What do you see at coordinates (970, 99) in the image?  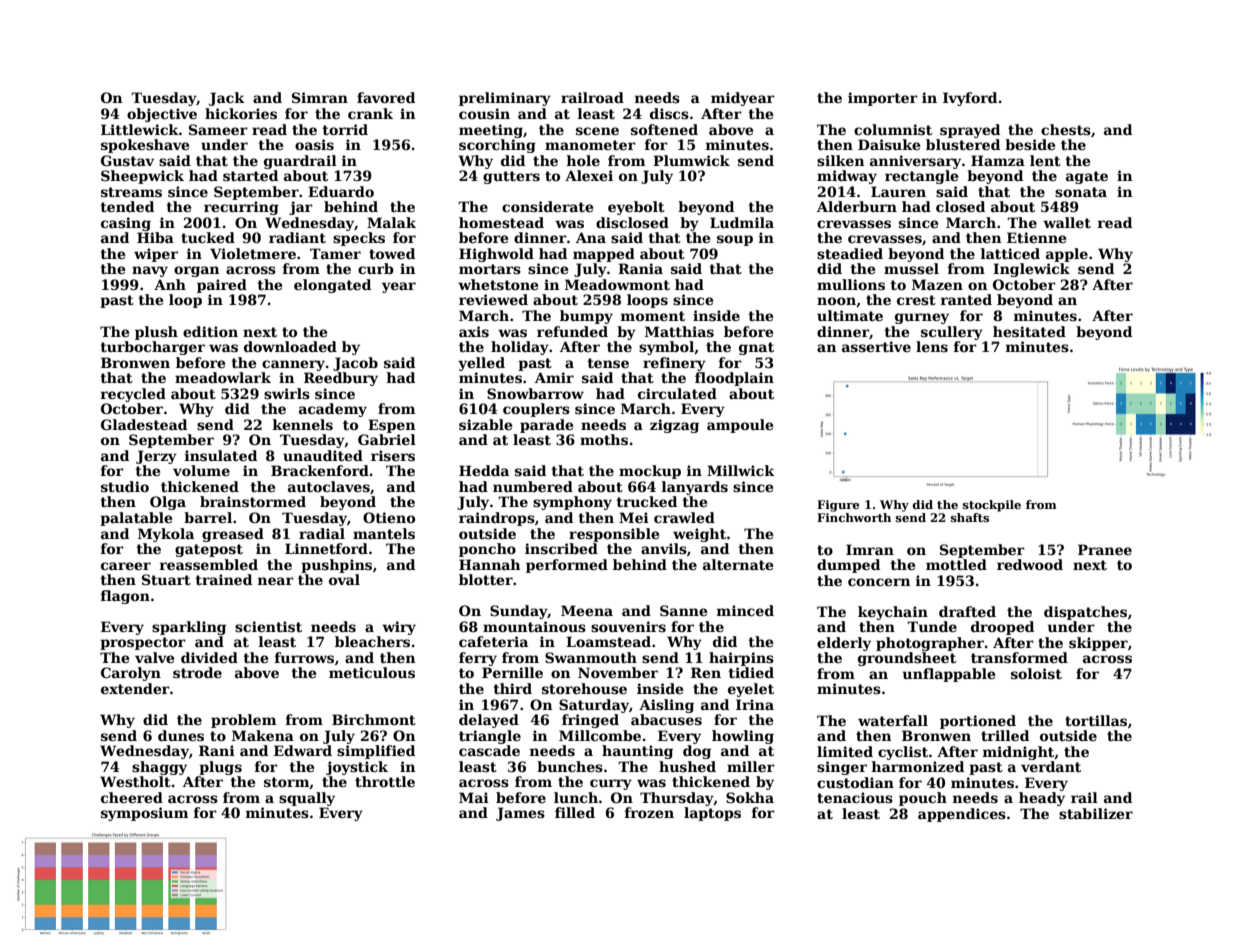 I see `Ivyford` at bounding box center [970, 99].
